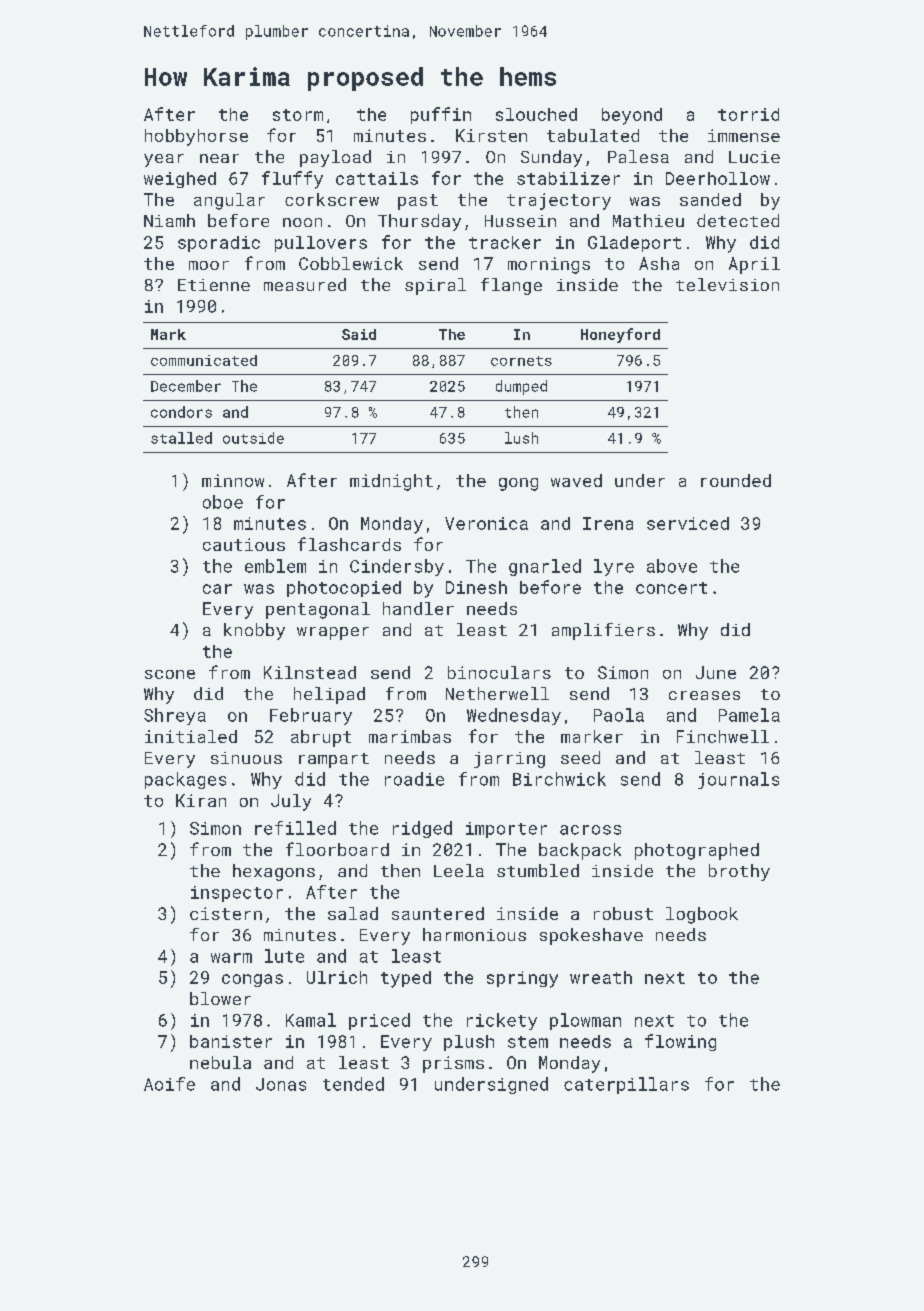 The image size is (924, 1311). Describe the element at coordinates (476, 587) in the document. I see `Dinesh` at that location.
